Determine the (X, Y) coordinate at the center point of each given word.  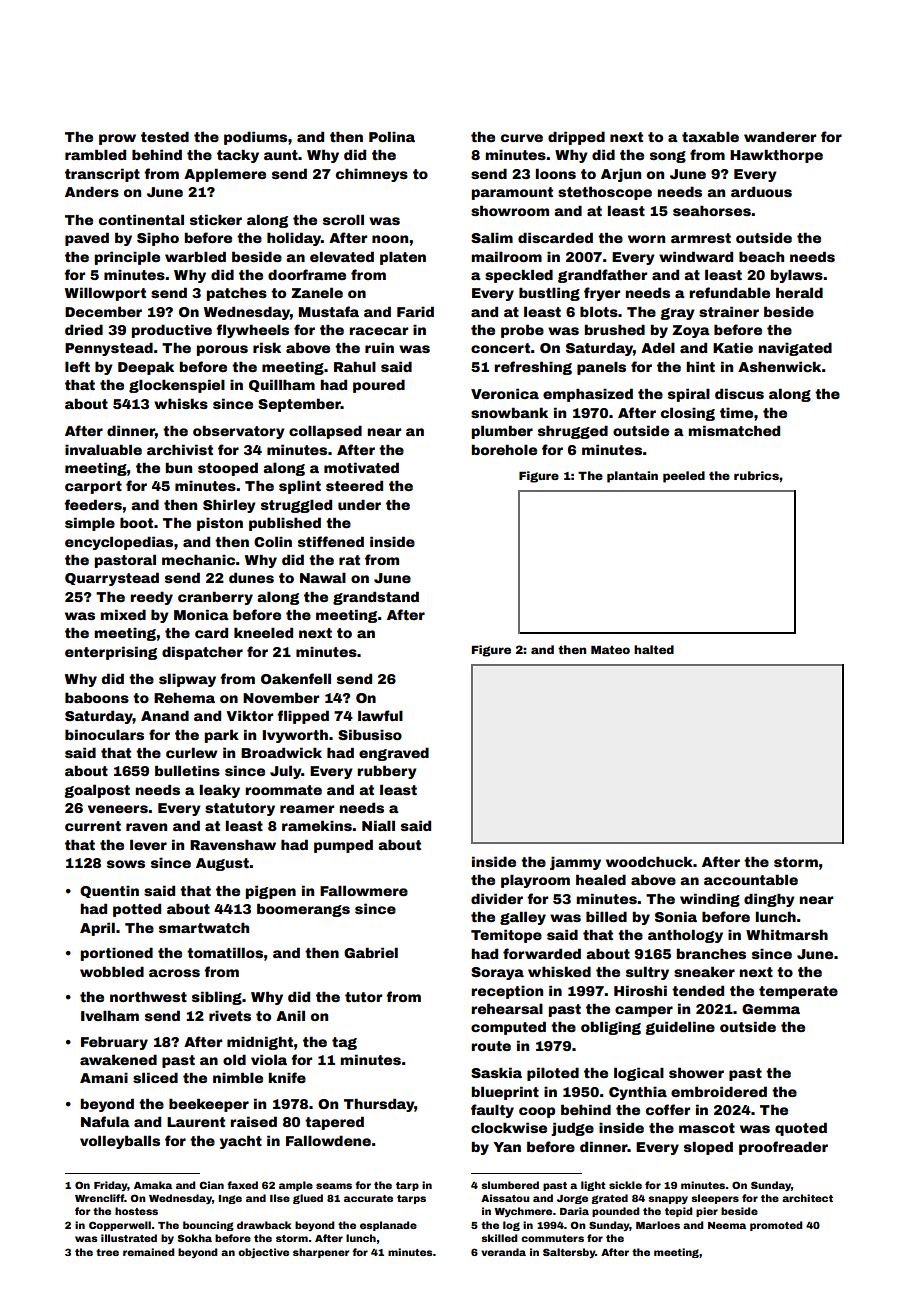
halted (654, 649)
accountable (751, 879)
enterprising (111, 653)
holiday (294, 239)
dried (84, 329)
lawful (380, 715)
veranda (503, 1252)
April (97, 929)
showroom (510, 210)
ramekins (317, 825)
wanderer (780, 136)
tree (107, 1252)
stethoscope (605, 193)
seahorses (712, 210)
